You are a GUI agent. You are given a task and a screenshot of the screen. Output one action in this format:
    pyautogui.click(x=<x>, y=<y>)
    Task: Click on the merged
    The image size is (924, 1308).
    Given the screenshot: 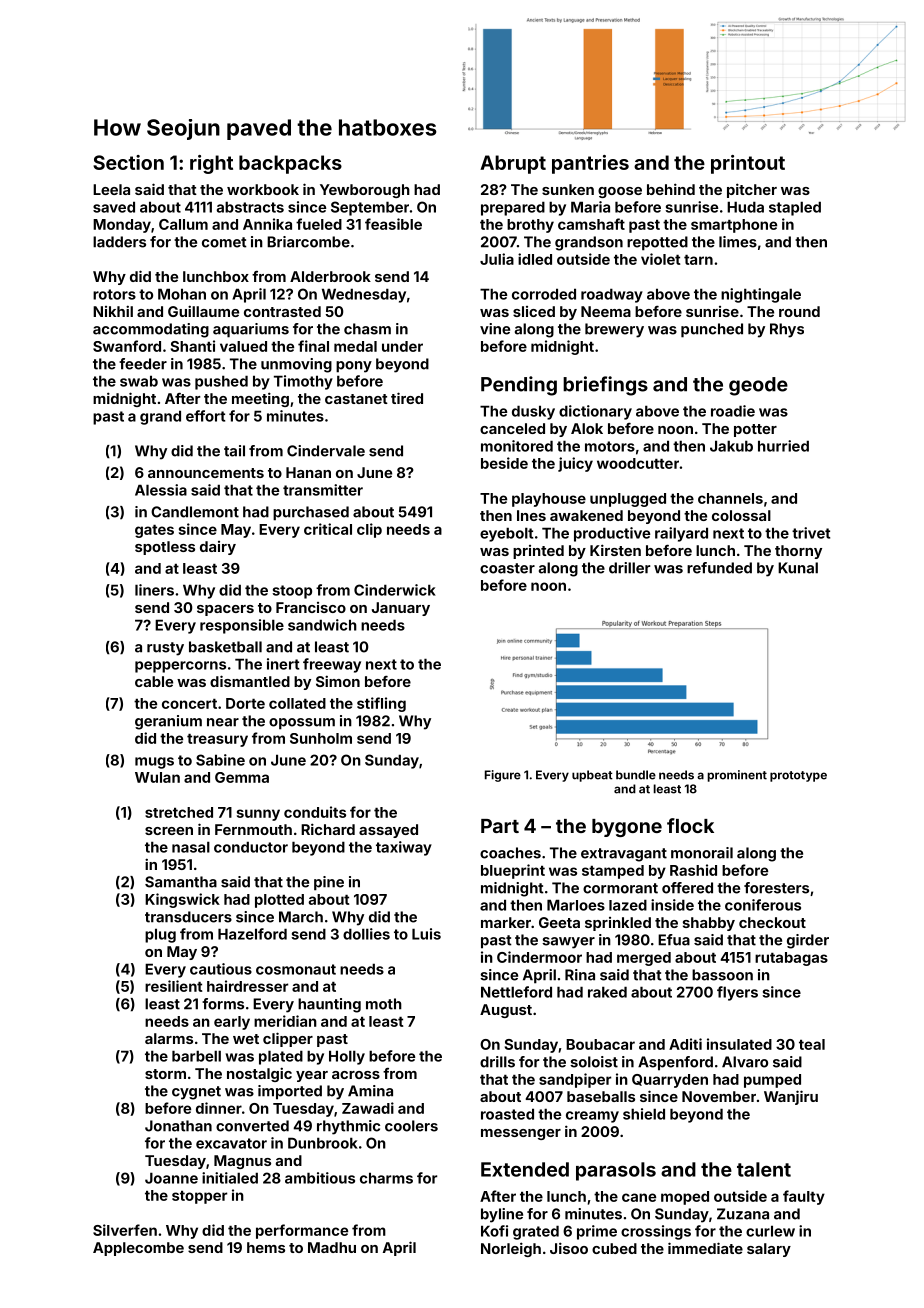 What is the action you would take?
    pyautogui.click(x=644, y=959)
